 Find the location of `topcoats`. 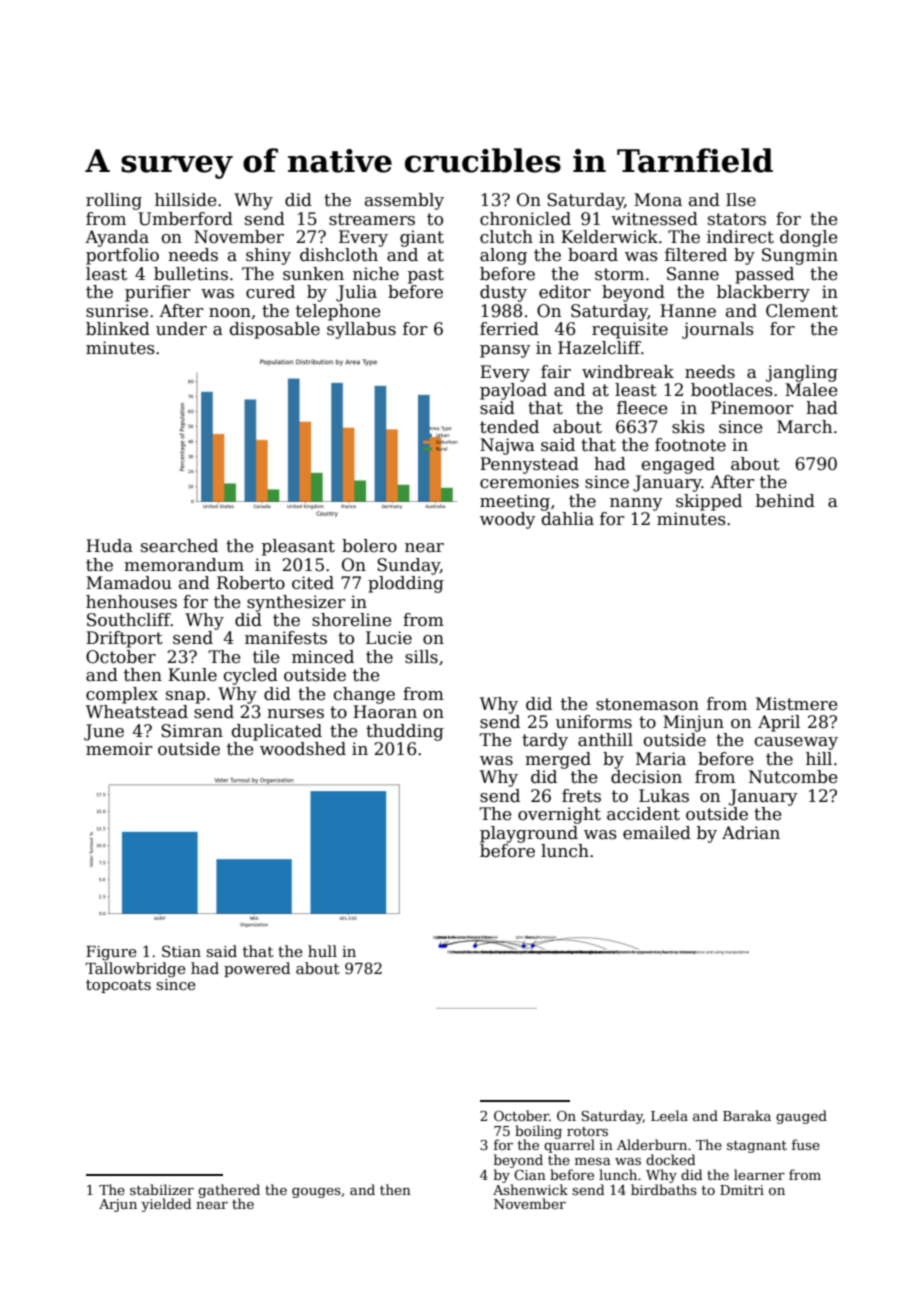

topcoats is located at coordinates (118, 986).
